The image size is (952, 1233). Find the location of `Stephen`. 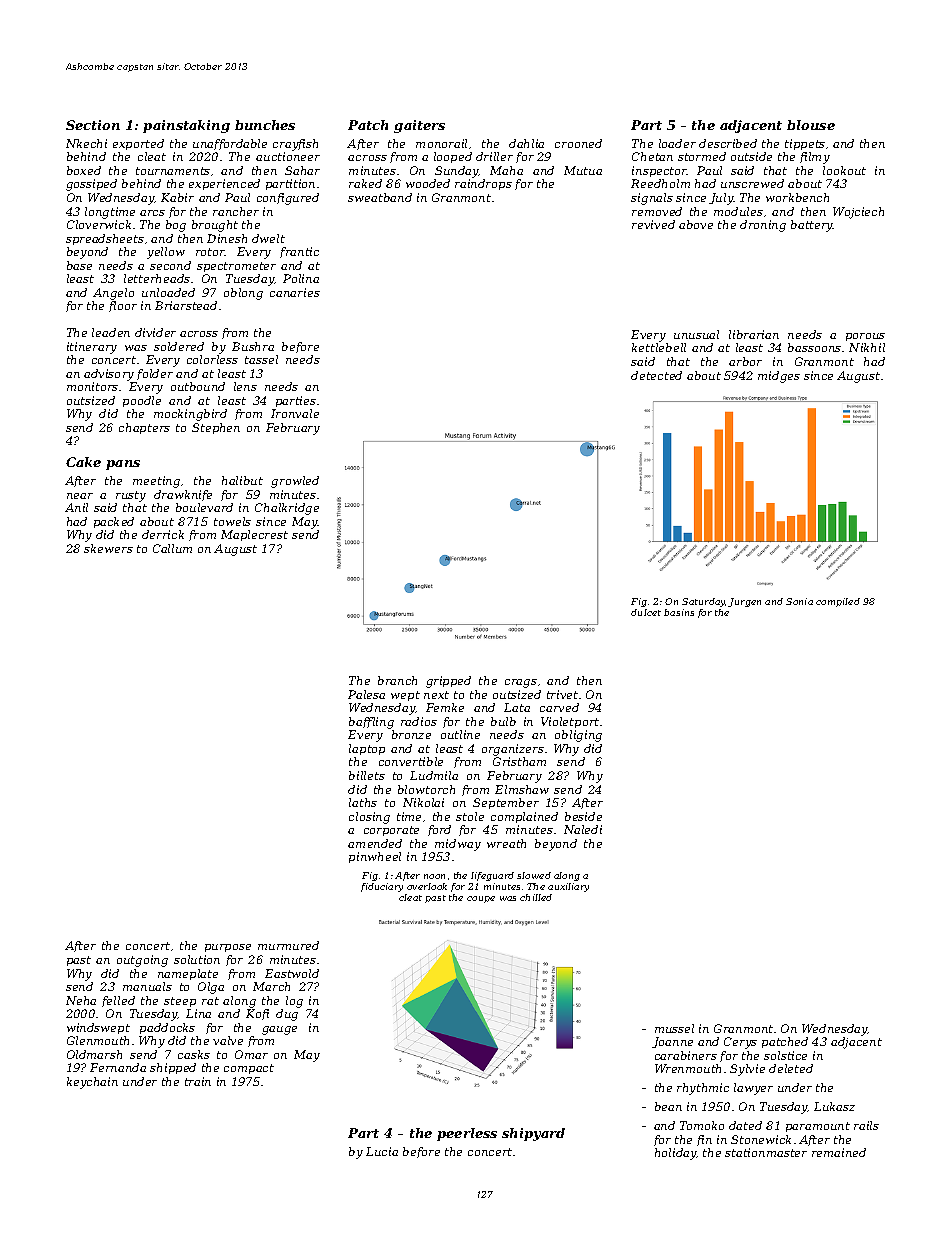

Stephen is located at coordinates (216, 428).
